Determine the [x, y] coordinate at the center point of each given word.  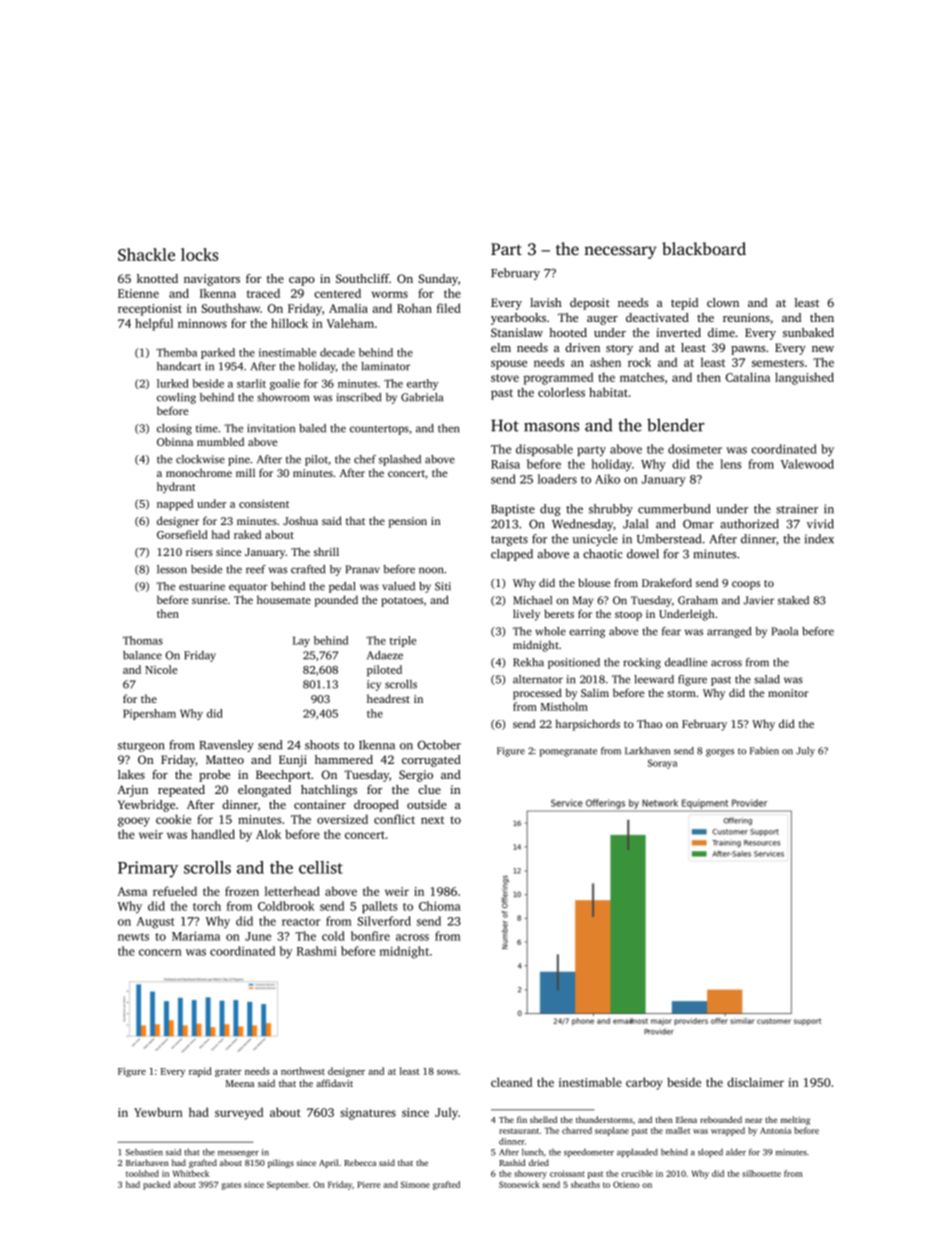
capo [302, 281]
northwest [303, 1071]
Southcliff [362, 278]
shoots [322, 745]
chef [365, 459]
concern [160, 952]
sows [447, 1072]
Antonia [775, 1130]
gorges [720, 753]
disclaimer [755, 1082]
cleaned [511, 1082]
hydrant [176, 488]
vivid [820, 524]
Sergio [416, 776]
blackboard [704, 248]
